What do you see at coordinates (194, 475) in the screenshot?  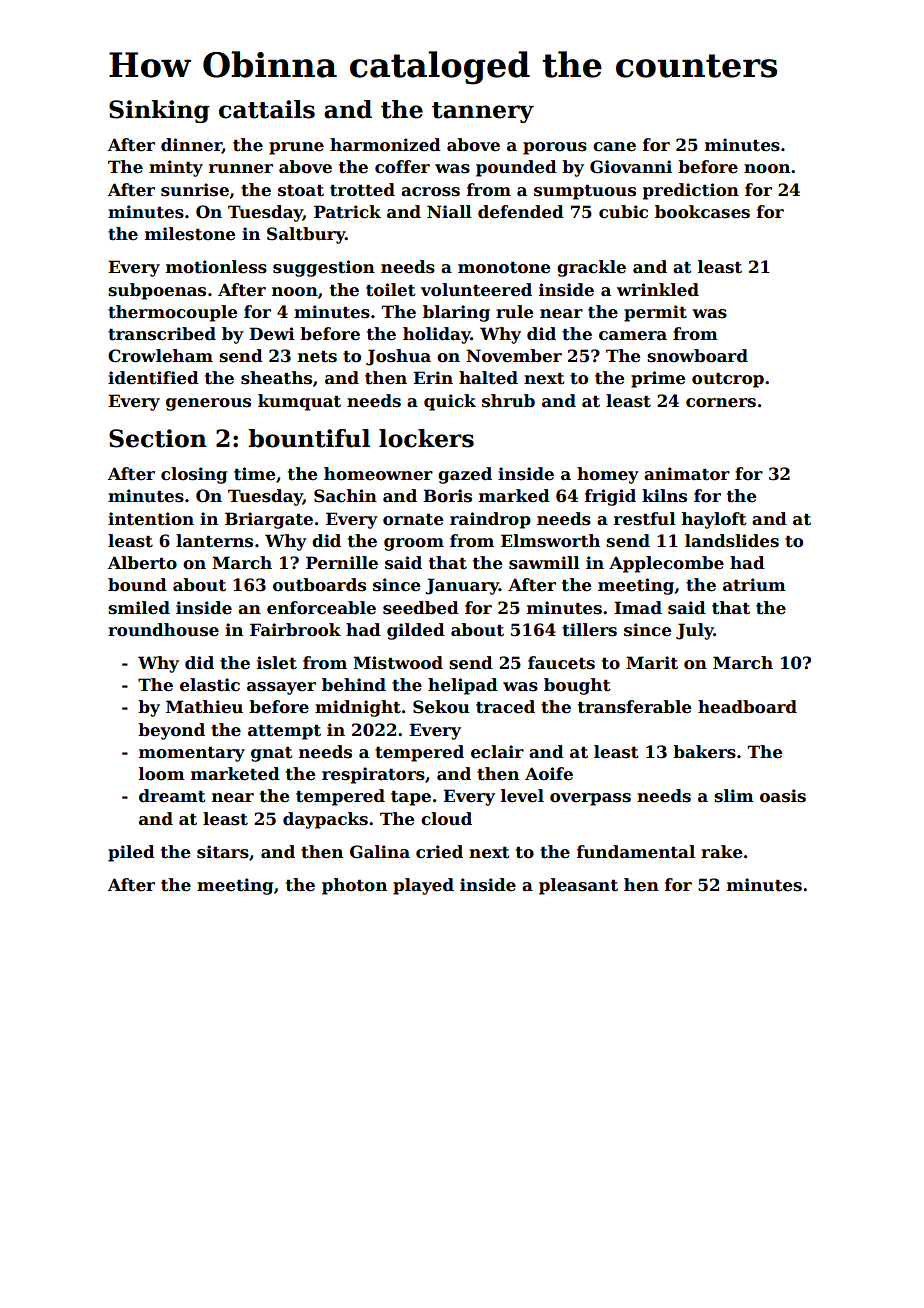 I see `closing` at bounding box center [194, 475].
